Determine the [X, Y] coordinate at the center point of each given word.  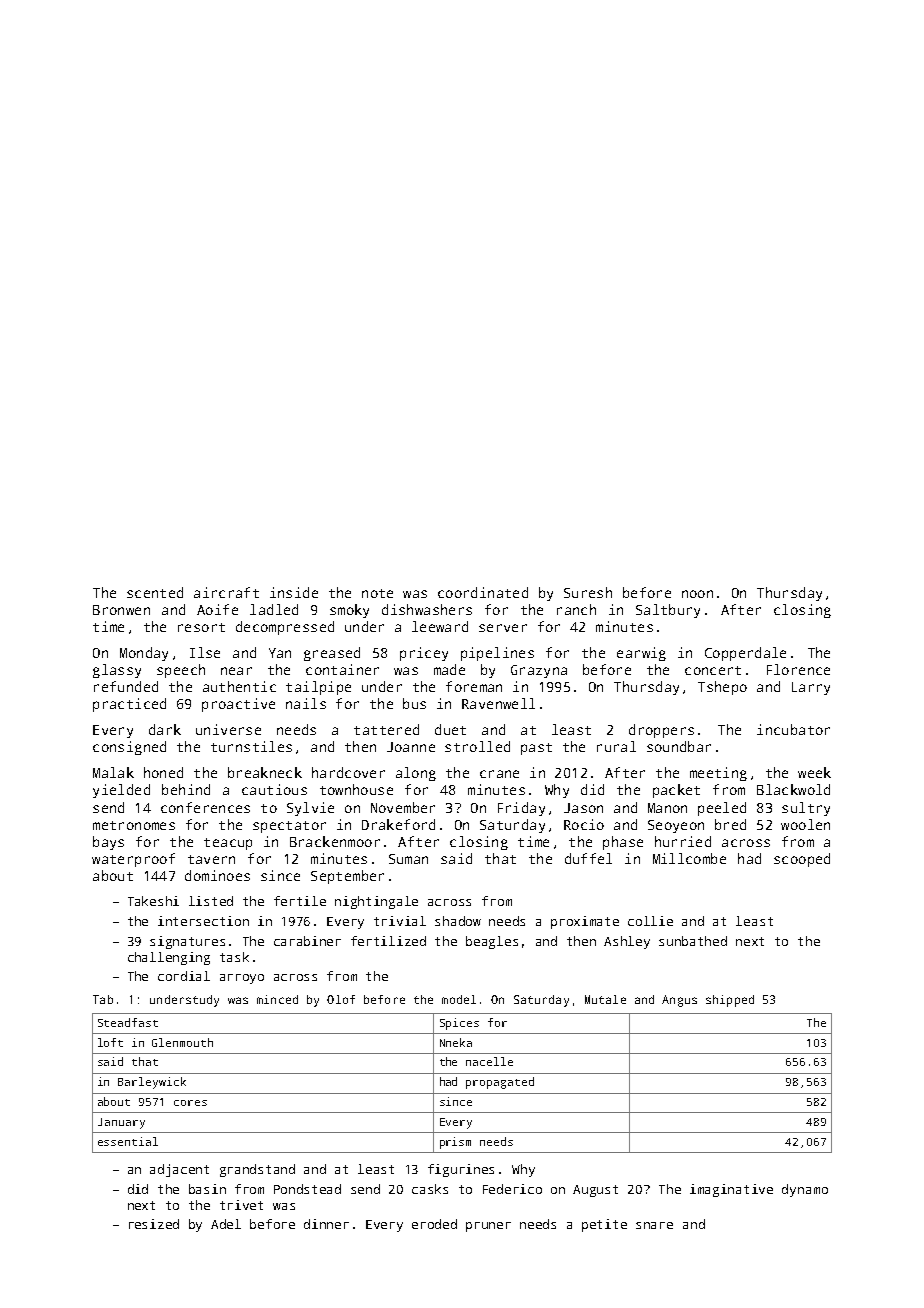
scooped [802, 860]
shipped [730, 1001]
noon [697, 594]
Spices [459, 1024]
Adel [226, 1224]
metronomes [134, 825]
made [449, 669]
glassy [117, 671]
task [234, 957]
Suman [408, 859]
